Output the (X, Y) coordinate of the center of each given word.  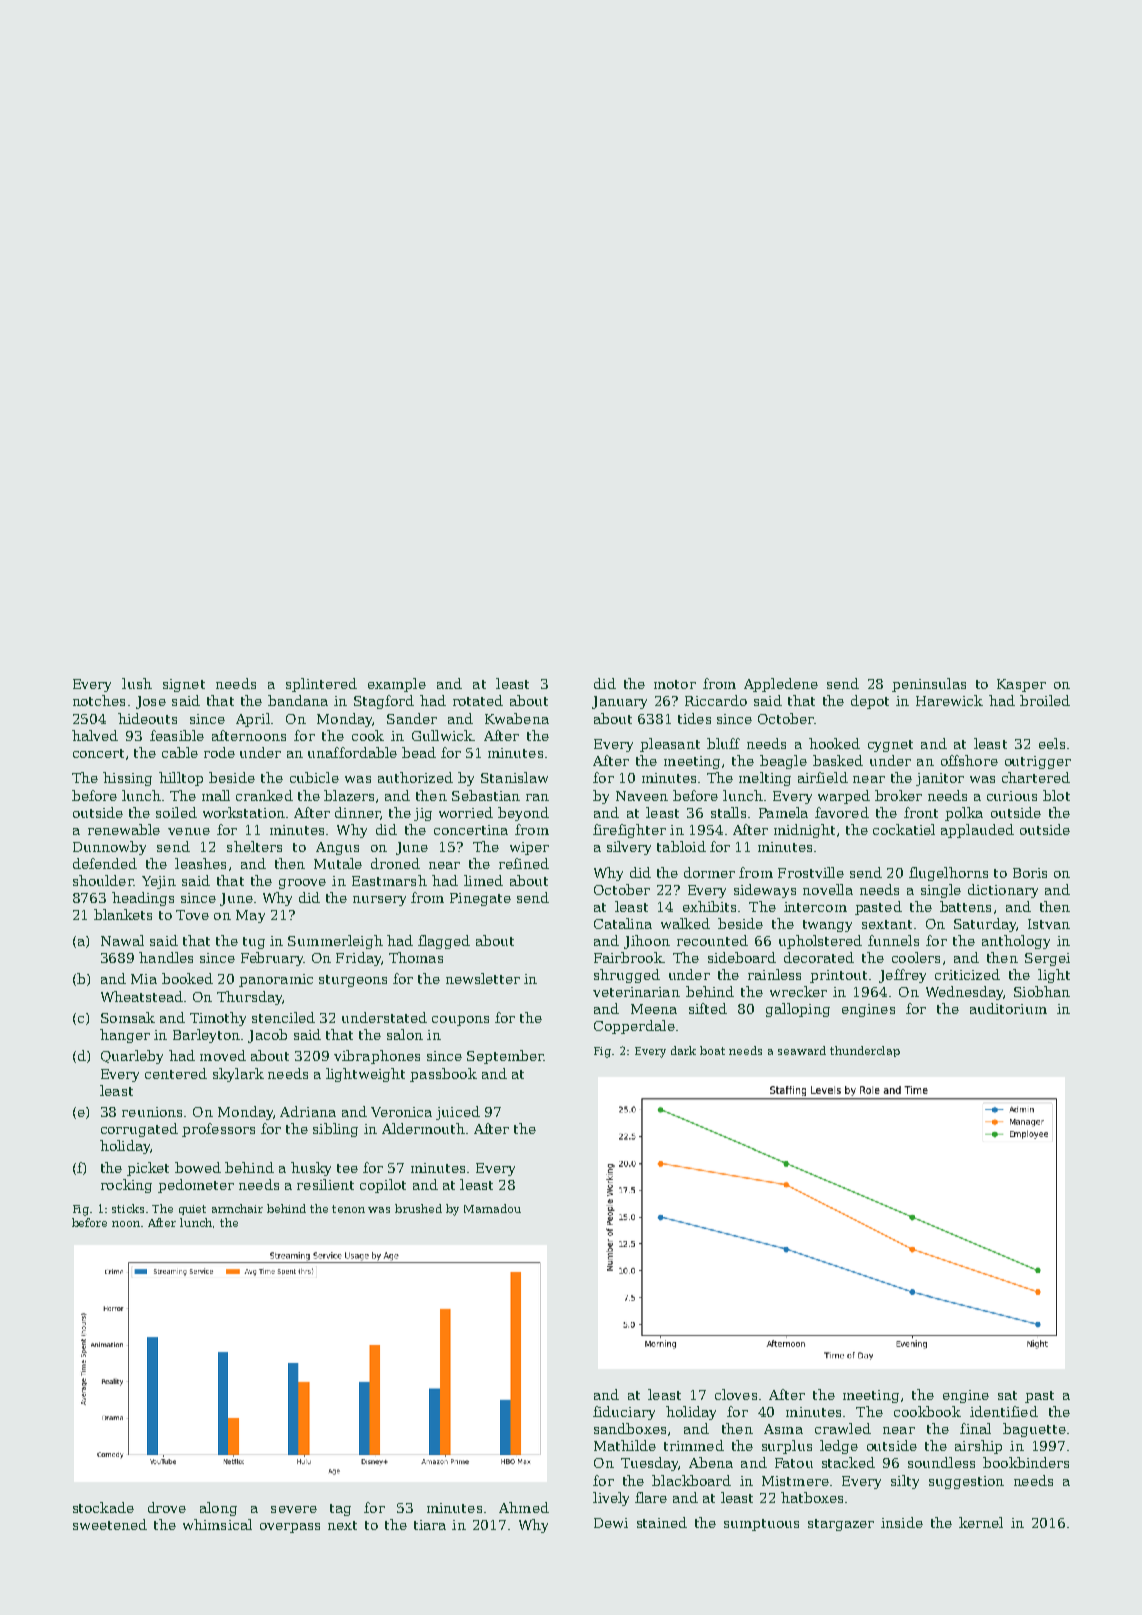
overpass (290, 1528)
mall (216, 795)
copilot (383, 1186)
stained (662, 1522)
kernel (981, 1522)
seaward (802, 1050)
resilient (325, 1184)
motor (675, 684)
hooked (834, 743)
